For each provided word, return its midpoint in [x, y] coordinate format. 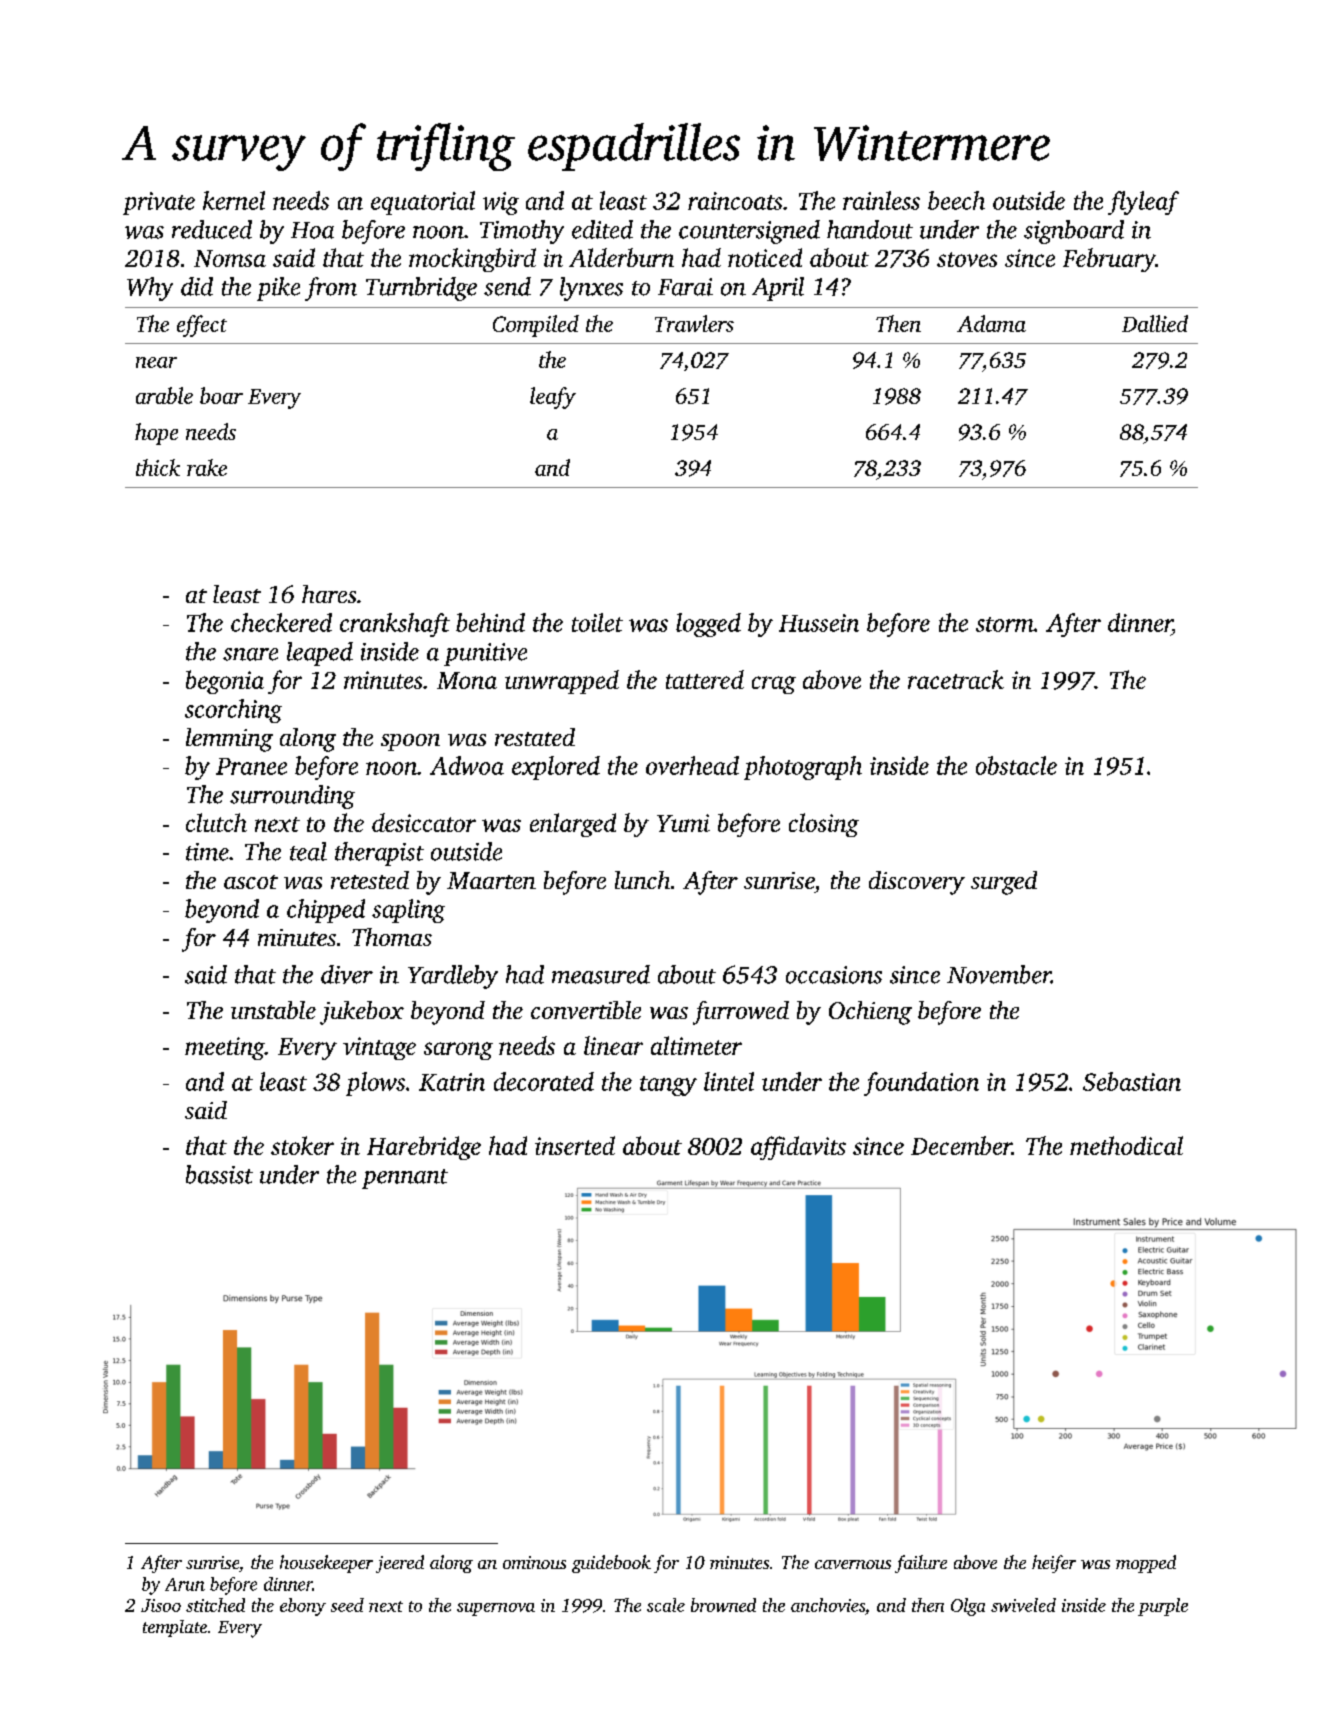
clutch [216, 822]
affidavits [798, 1148]
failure [921, 1564]
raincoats [735, 201]
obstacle [1016, 765]
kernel [234, 200]
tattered [705, 679]
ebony [303, 1607]
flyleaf [1143, 203]
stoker [302, 1145]
